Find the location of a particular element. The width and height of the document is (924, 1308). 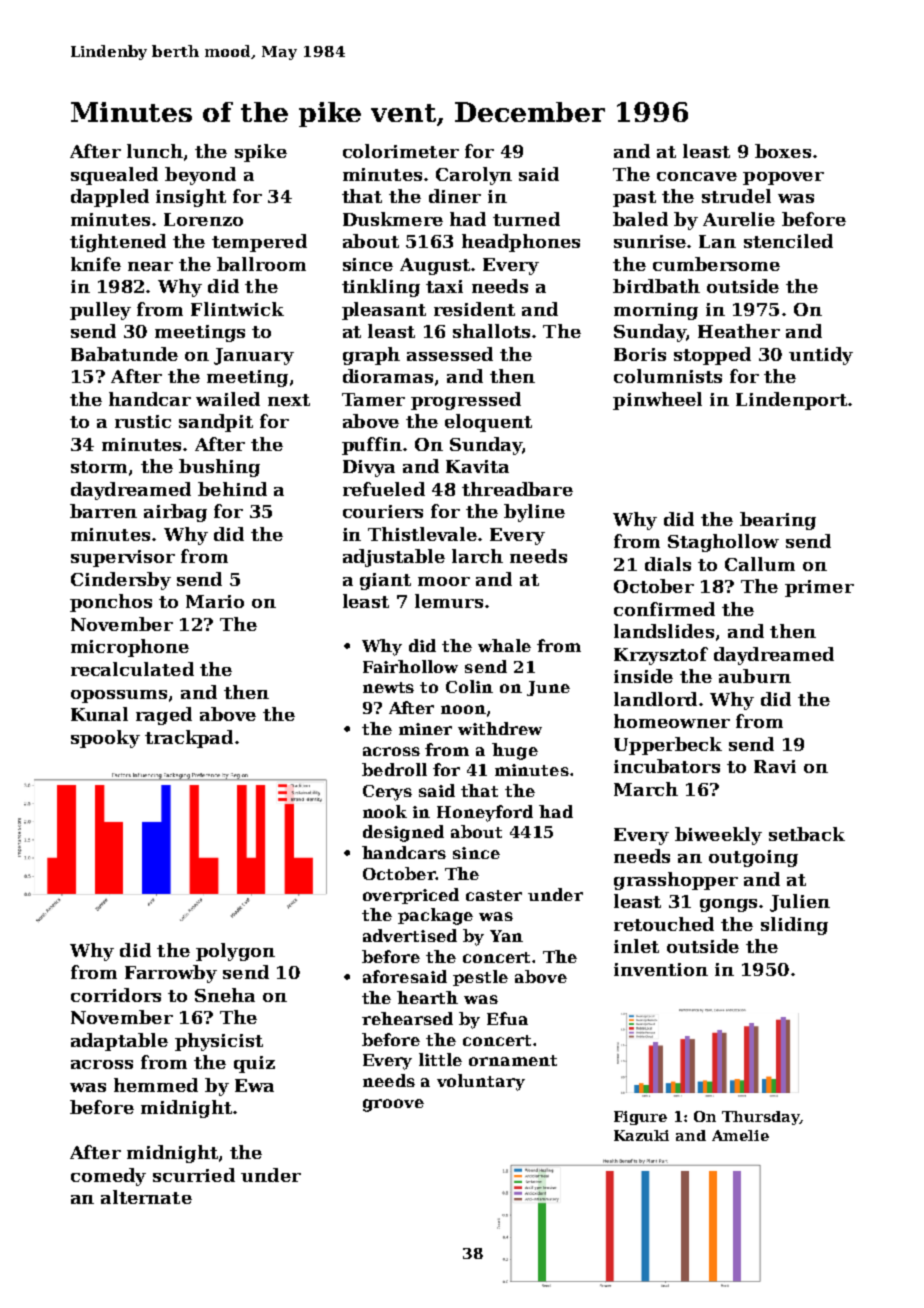

shallots is located at coordinates (491, 331).
